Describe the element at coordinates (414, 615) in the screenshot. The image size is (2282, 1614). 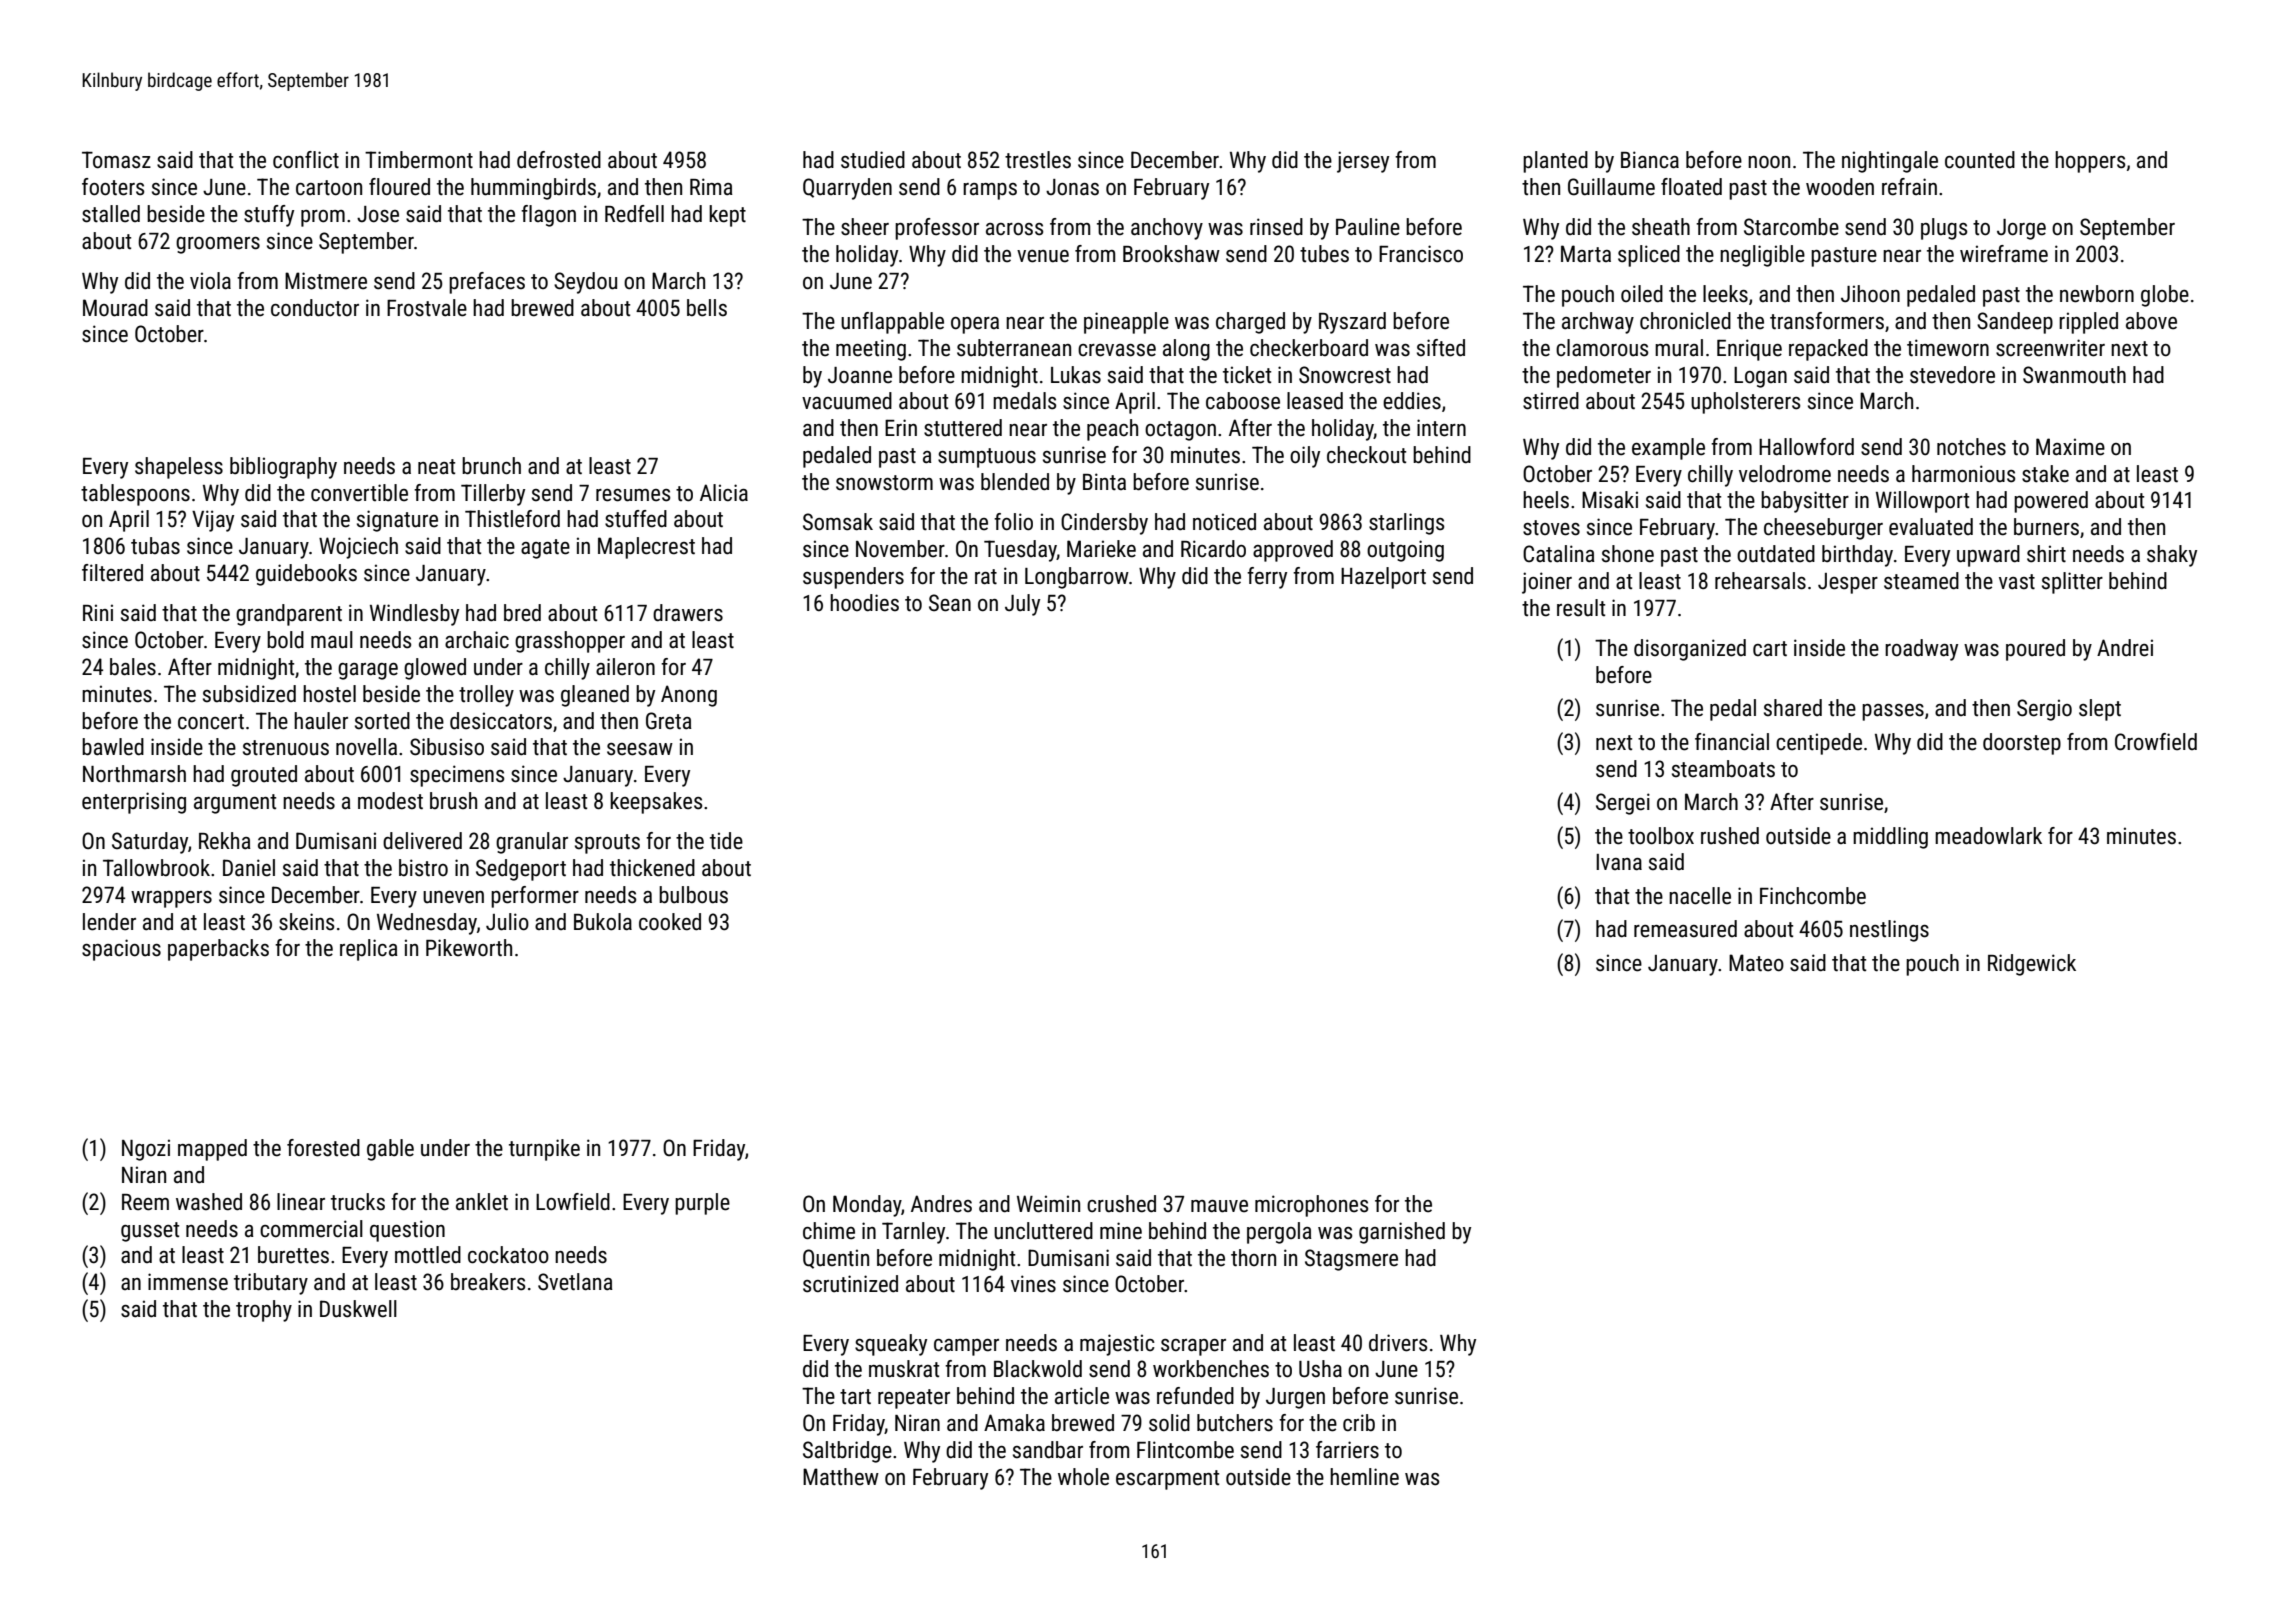
I see `Windlesby` at that location.
